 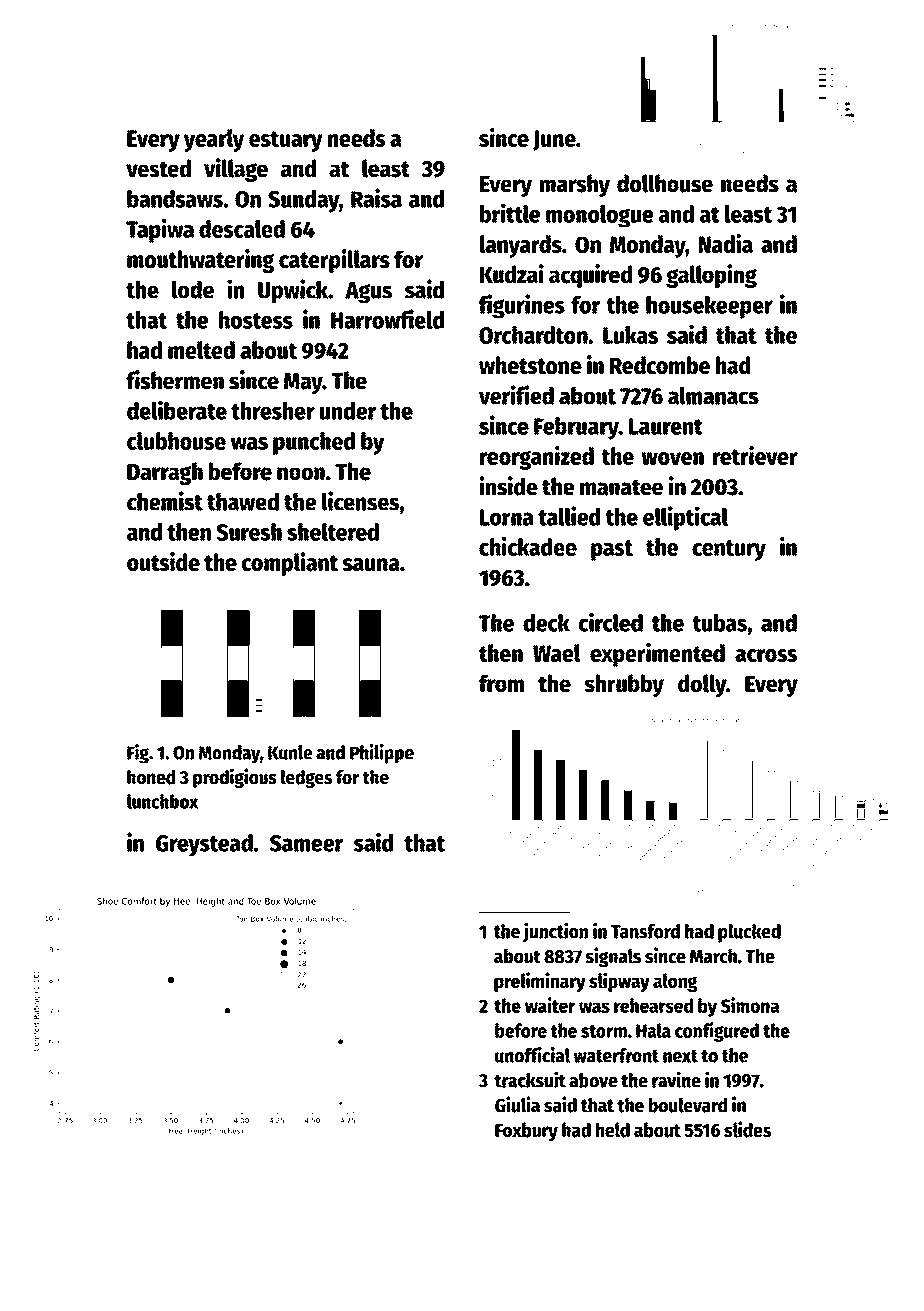 What do you see at coordinates (713, 395) in the screenshot?
I see `almanacs` at bounding box center [713, 395].
